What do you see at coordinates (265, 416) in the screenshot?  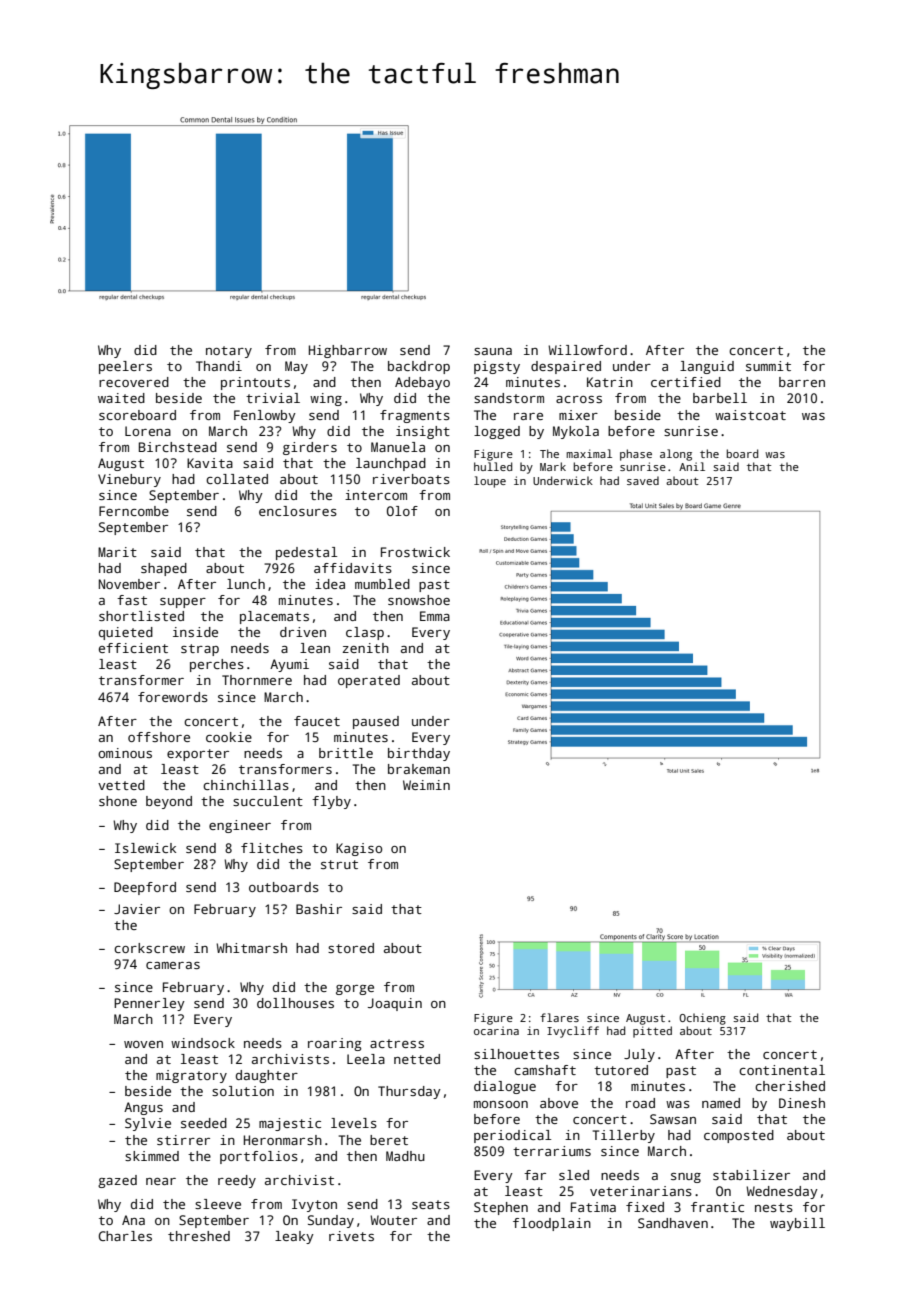 I see `Fenlowby` at bounding box center [265, 416].
